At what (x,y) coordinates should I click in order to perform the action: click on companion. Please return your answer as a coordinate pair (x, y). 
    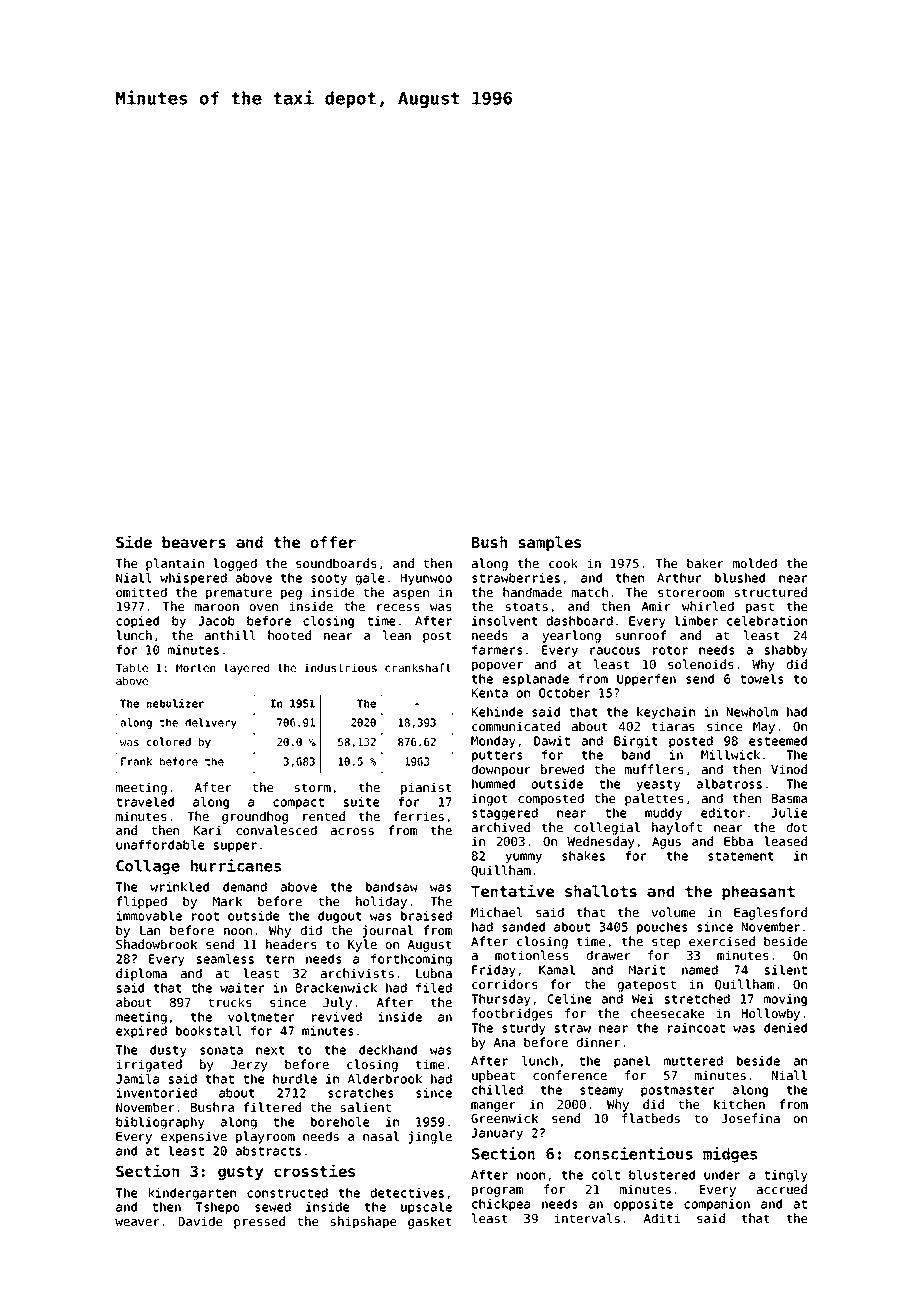
    Looking at the image, I should click on (717, 1205).
